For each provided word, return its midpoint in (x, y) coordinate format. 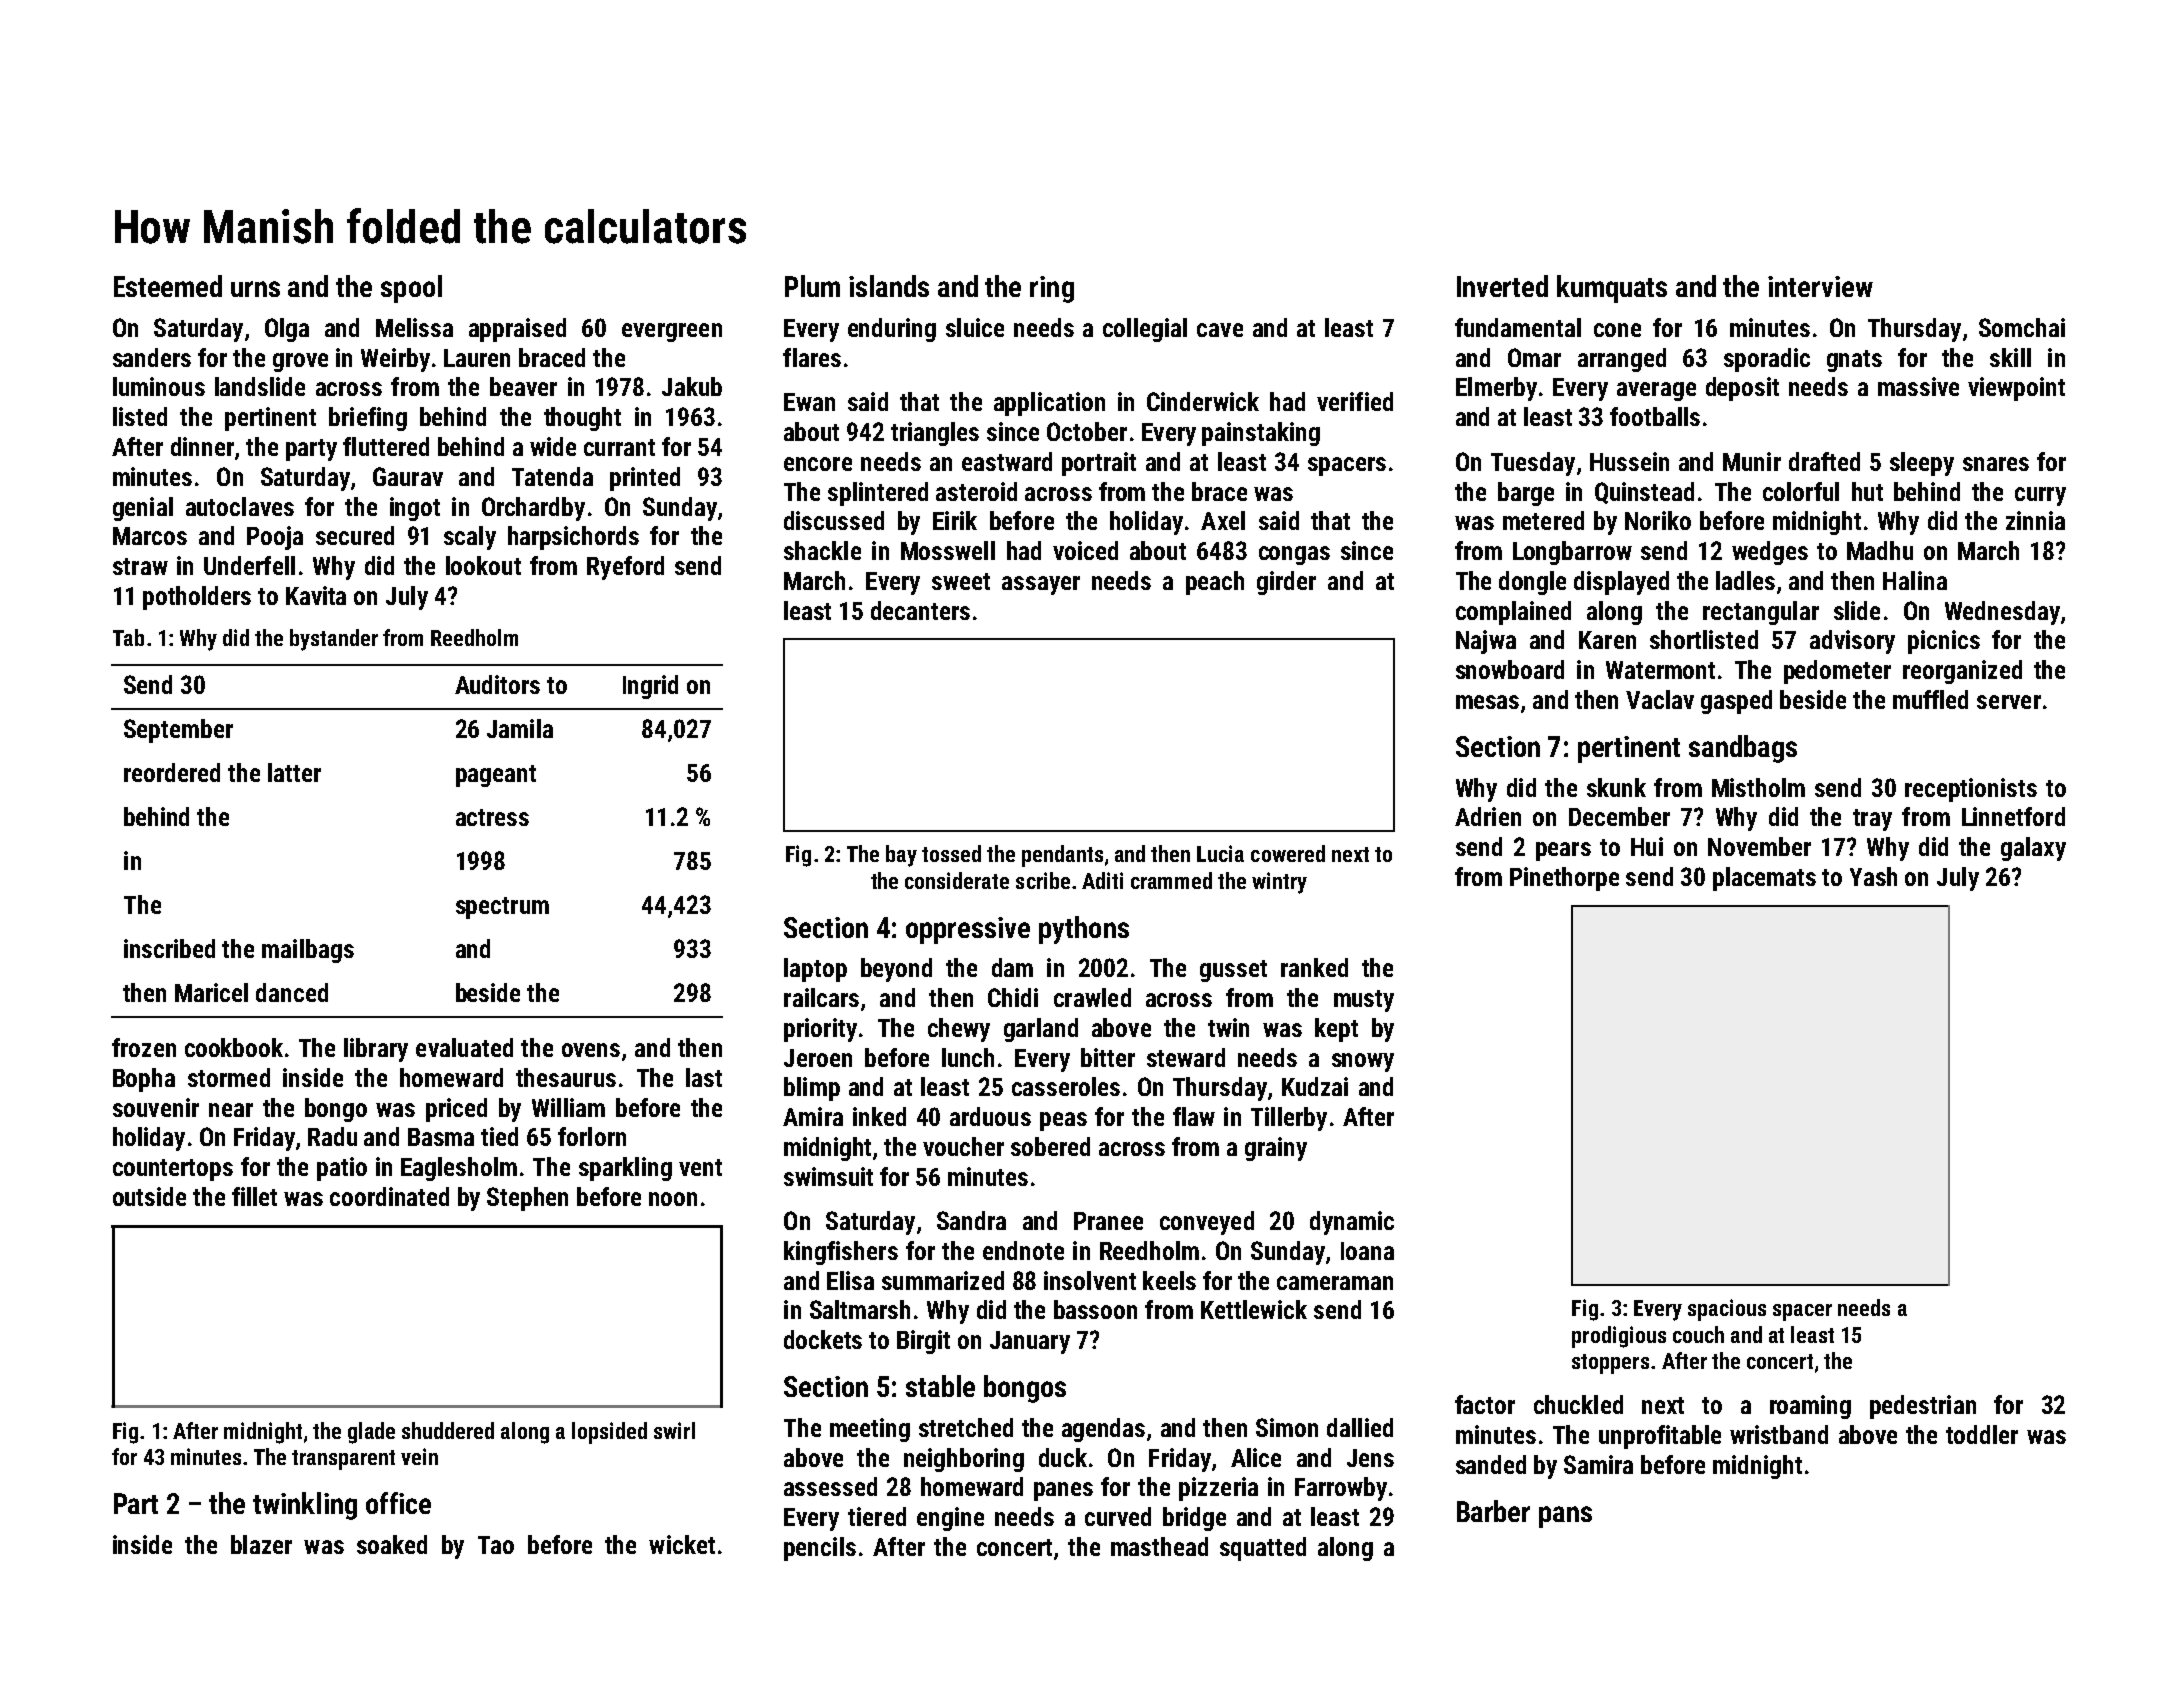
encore (818, 464)
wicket (682, 1544)
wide (553, 446)
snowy (1363, 1062)
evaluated (464, 1047)
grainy (1276, 1149)
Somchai (2022, 327)
